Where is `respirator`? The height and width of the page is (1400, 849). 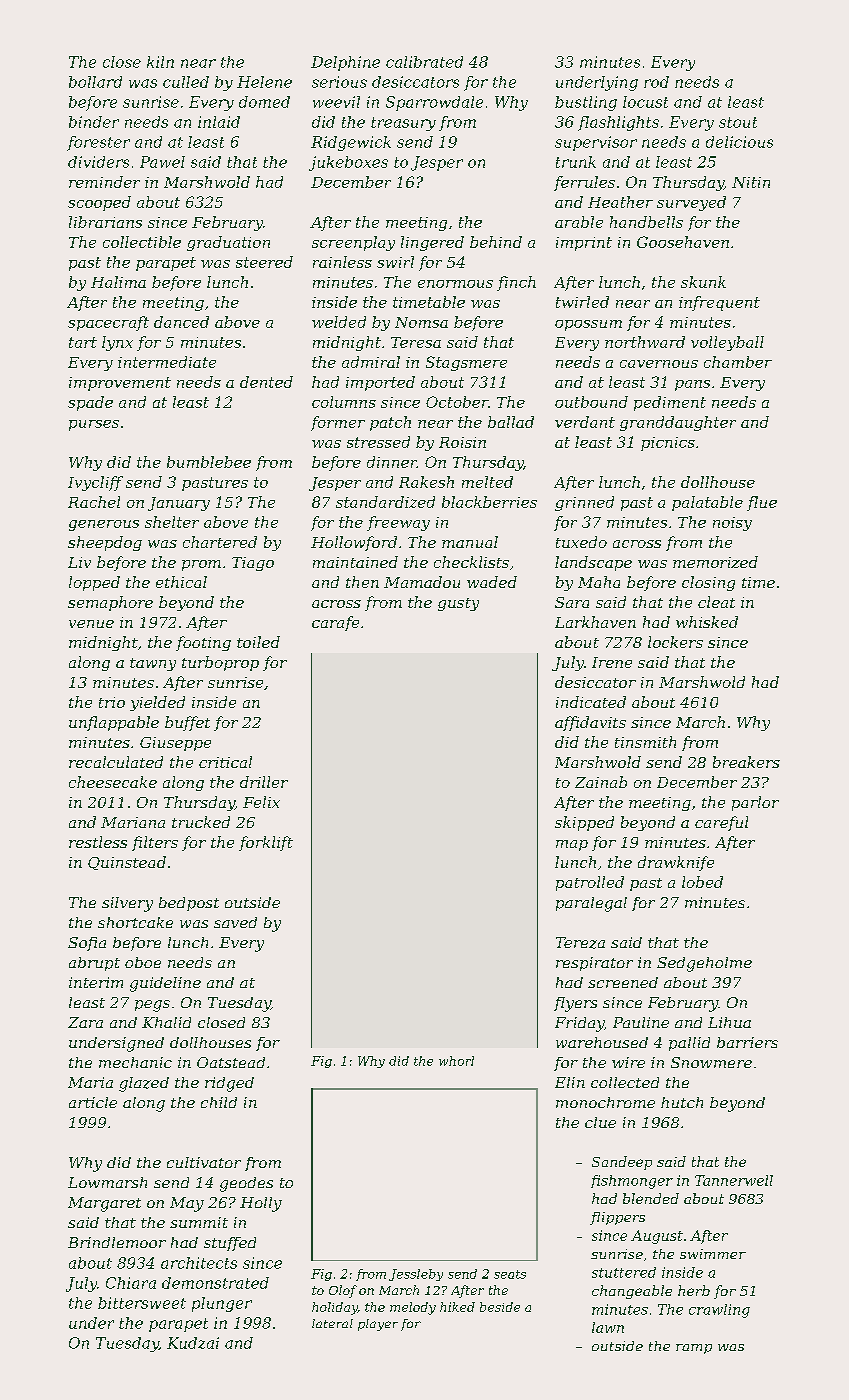
respirator is located at coordinates (594, 964).
